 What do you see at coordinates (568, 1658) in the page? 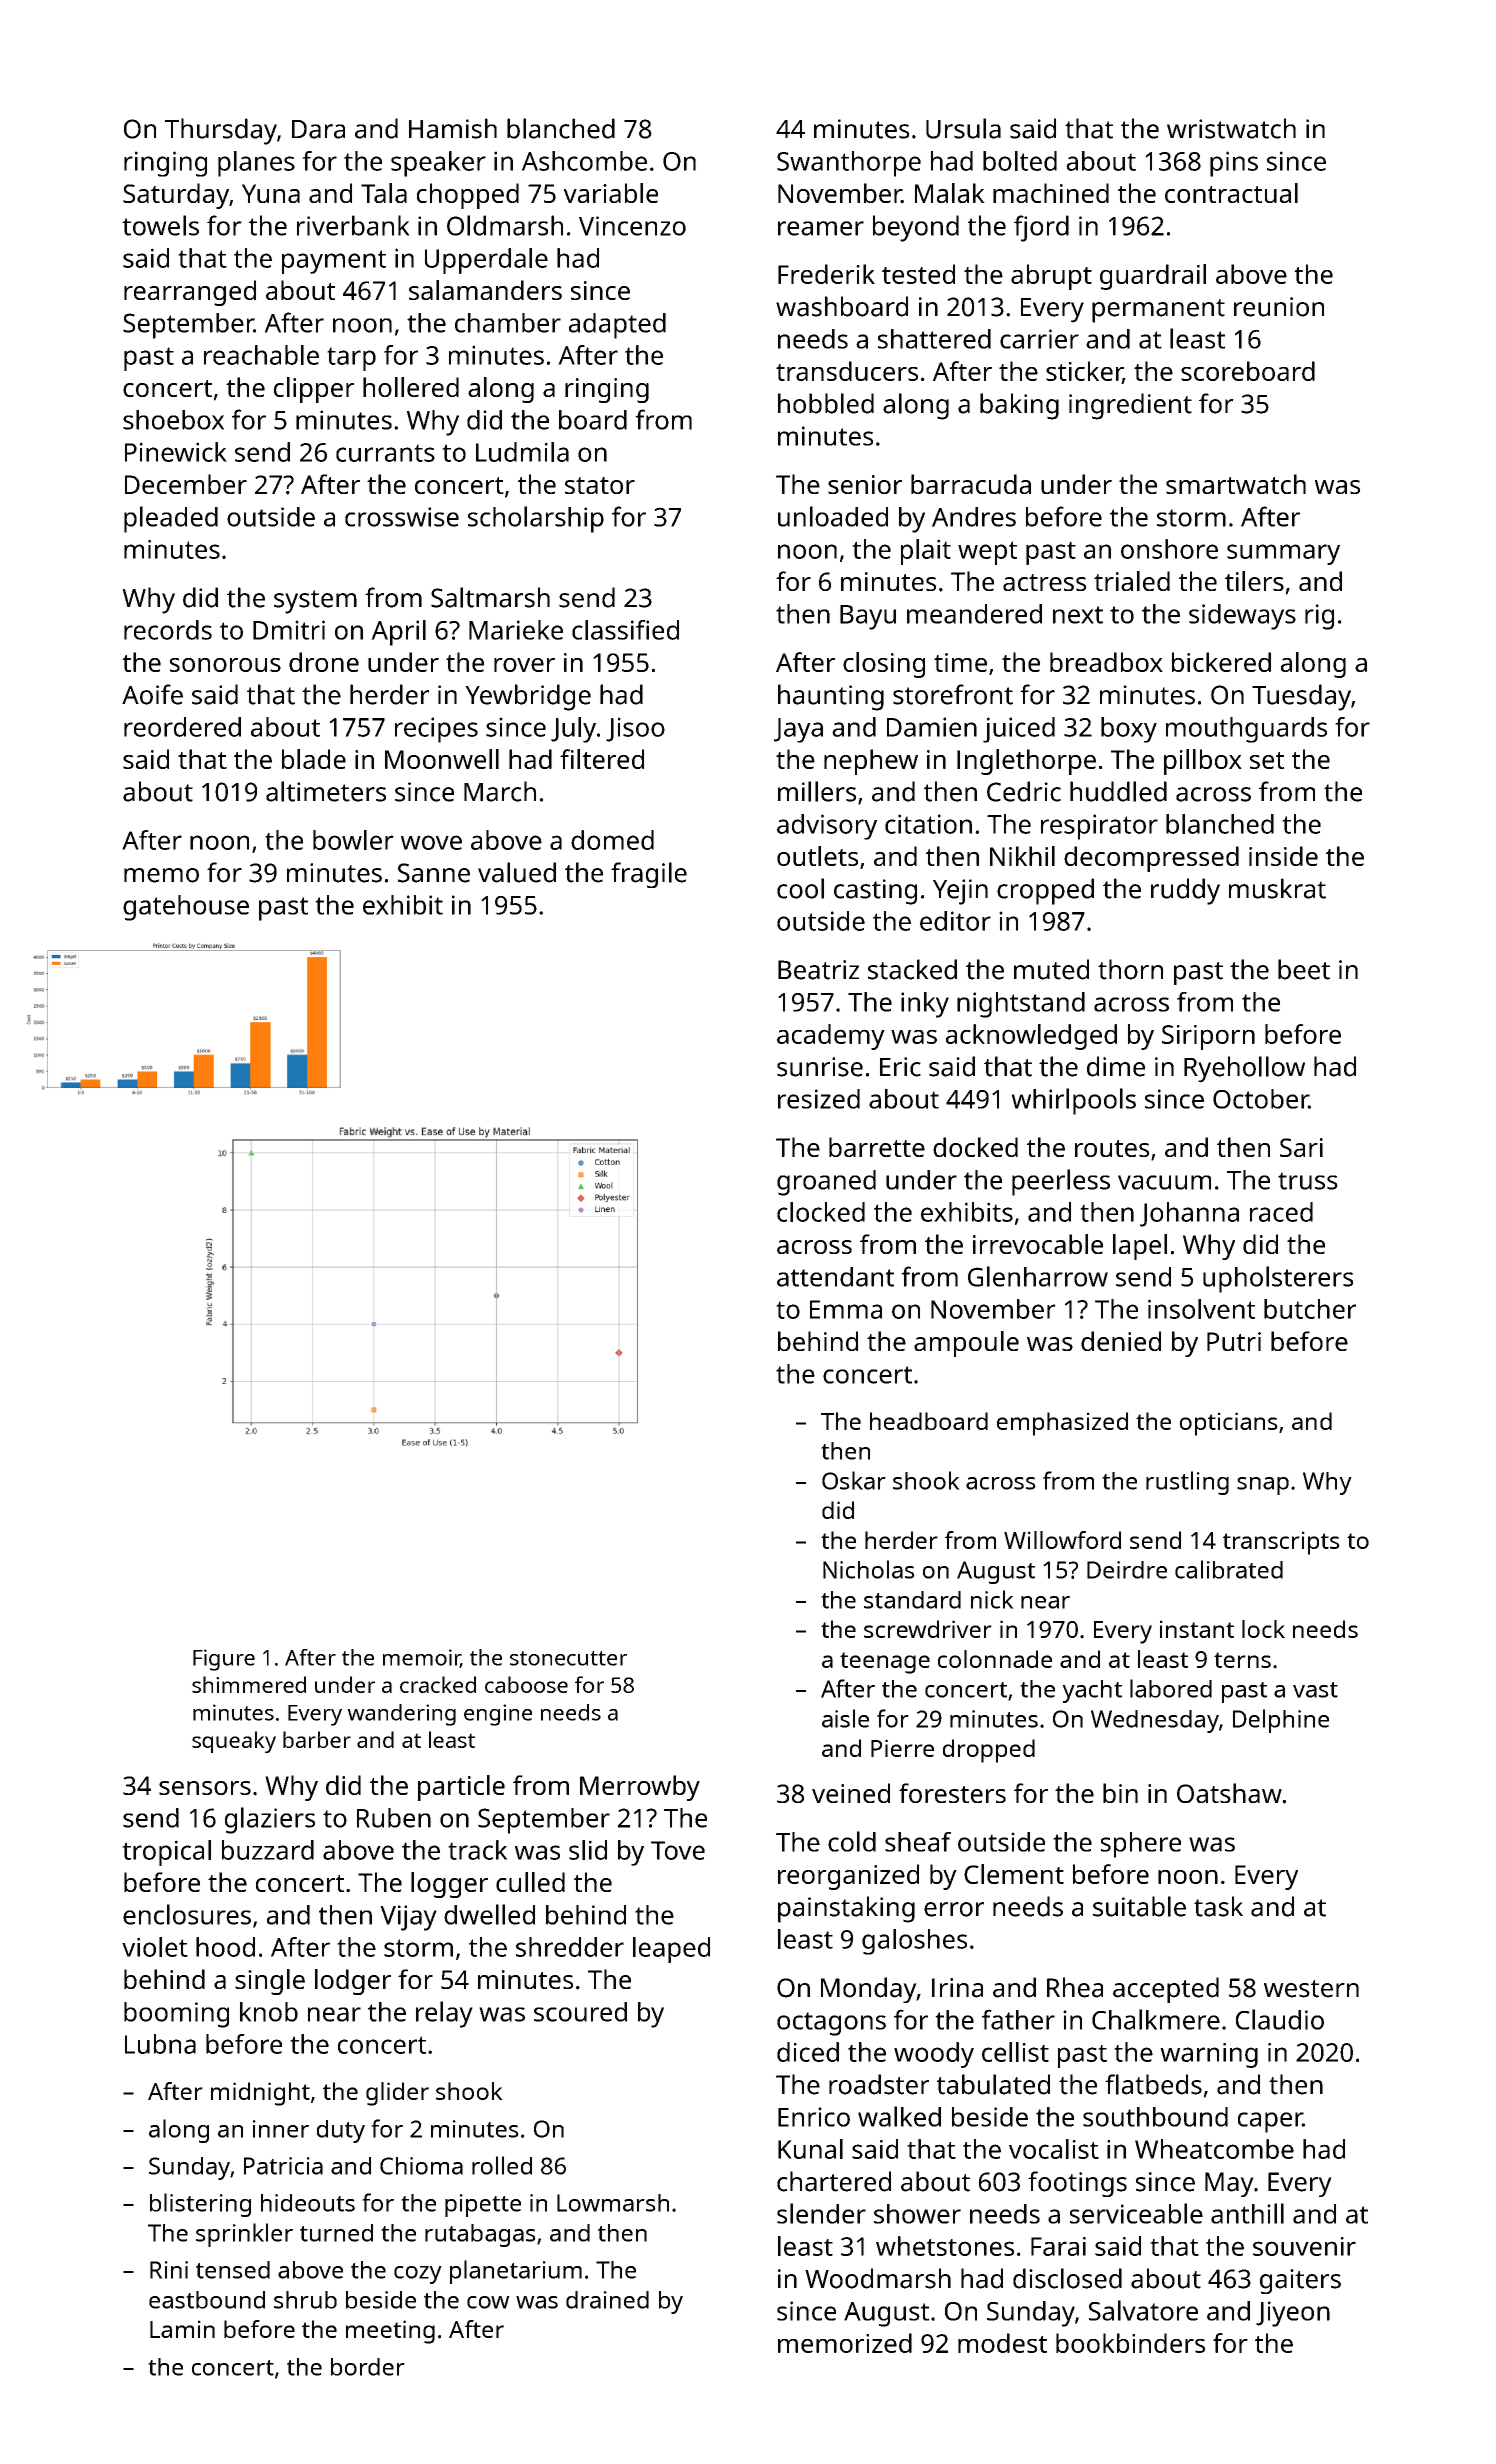
I see `stonecutter` at bounding box center [568, 1658].
